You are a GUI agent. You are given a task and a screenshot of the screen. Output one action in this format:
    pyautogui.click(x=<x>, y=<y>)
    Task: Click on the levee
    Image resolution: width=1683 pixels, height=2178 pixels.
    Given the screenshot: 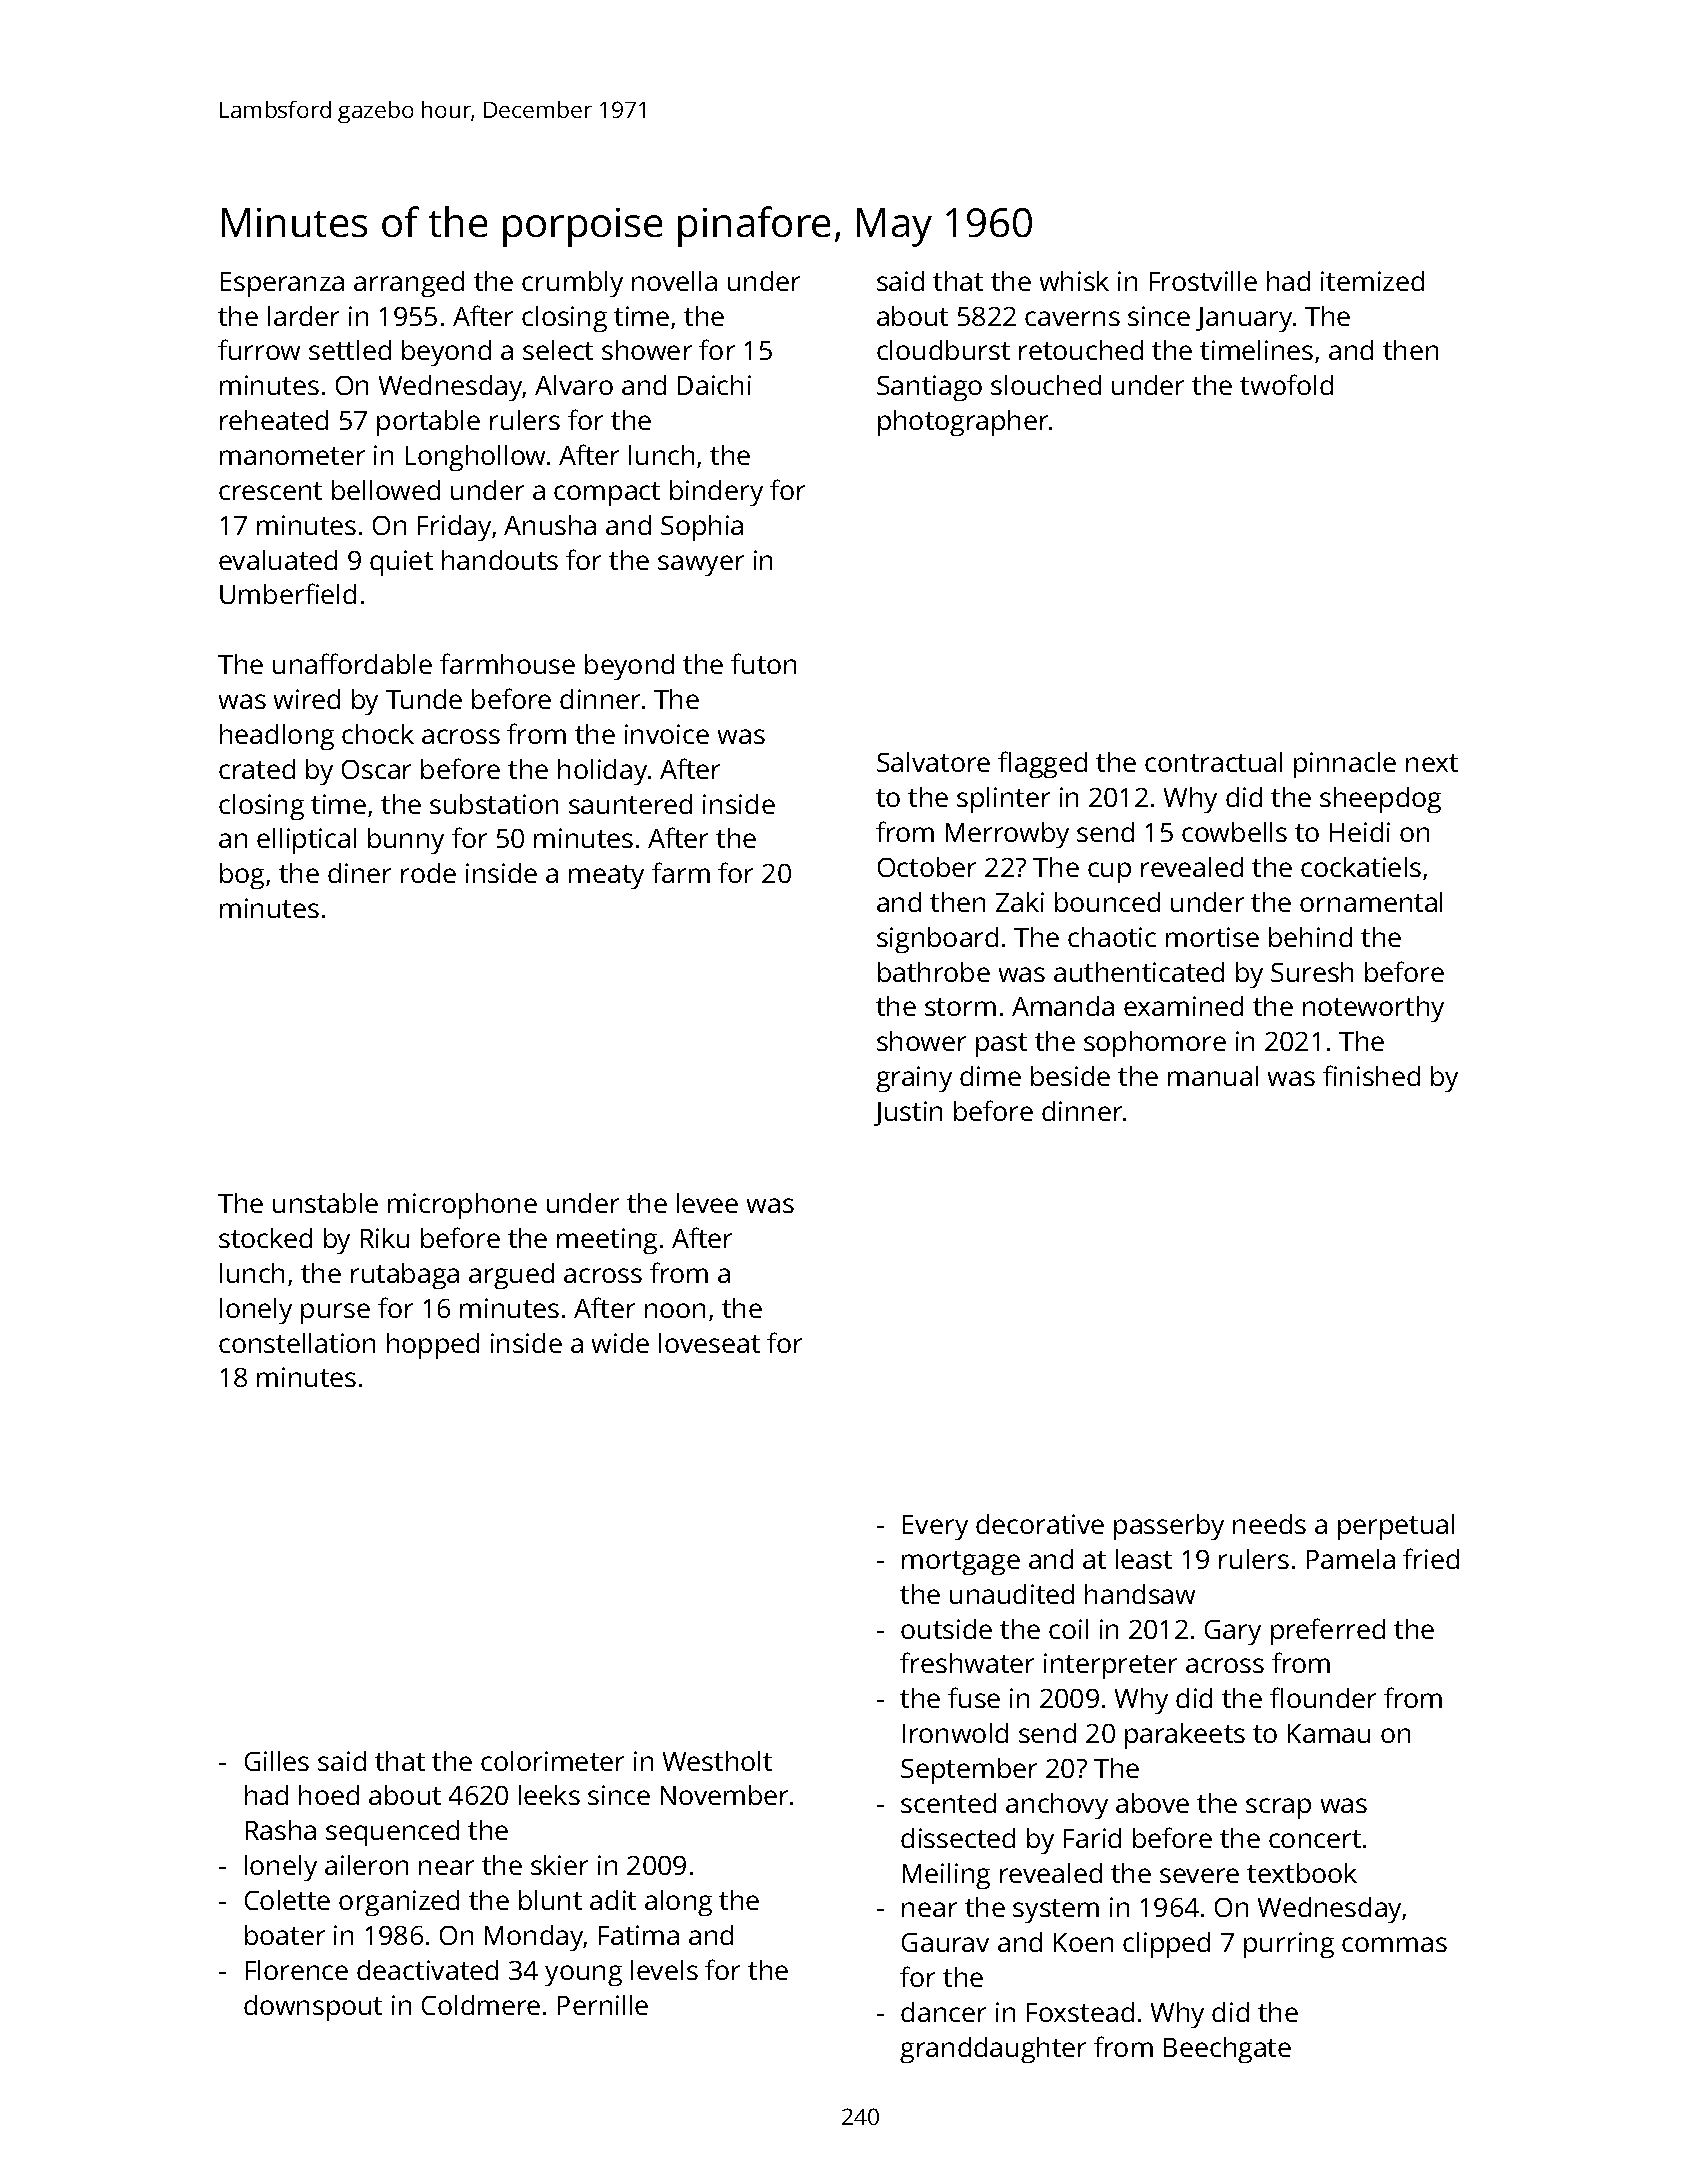 What is the action you would take?
    pyautogui.click(x=707, y=1203)
